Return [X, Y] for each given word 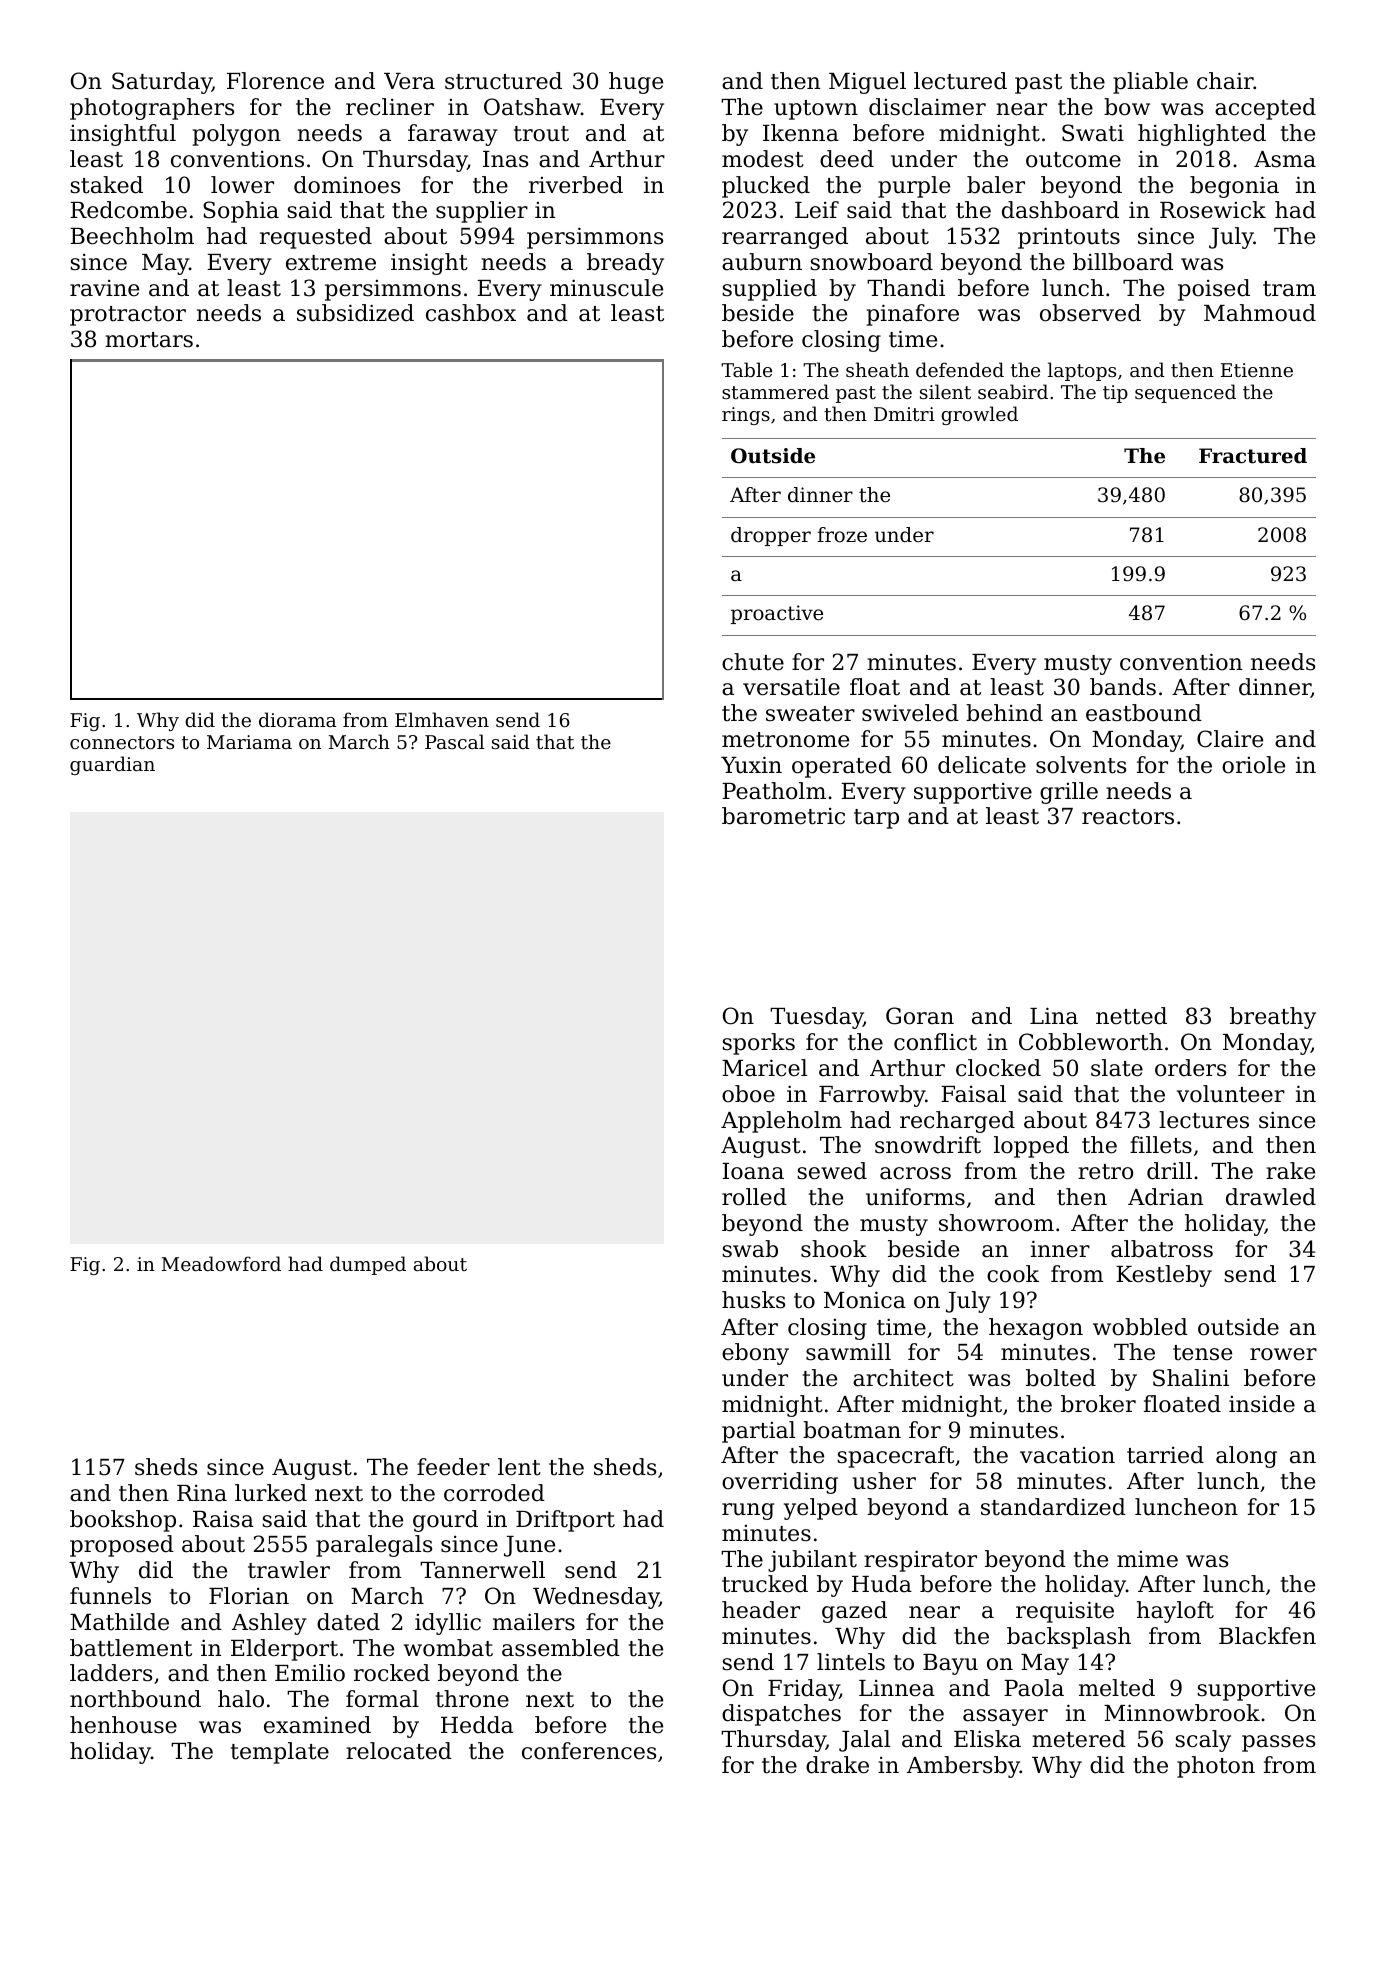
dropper [771, 536]
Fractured [1253, 456]
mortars [149, 340]
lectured [960, 81]
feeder [453, 1467]
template [280, 1753]
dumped [368, 1265]
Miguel [867, 83]
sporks [758, 1044]
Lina [1054, 1016]
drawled [1271, 1197]
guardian [112, 765]
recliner [390, 107]
